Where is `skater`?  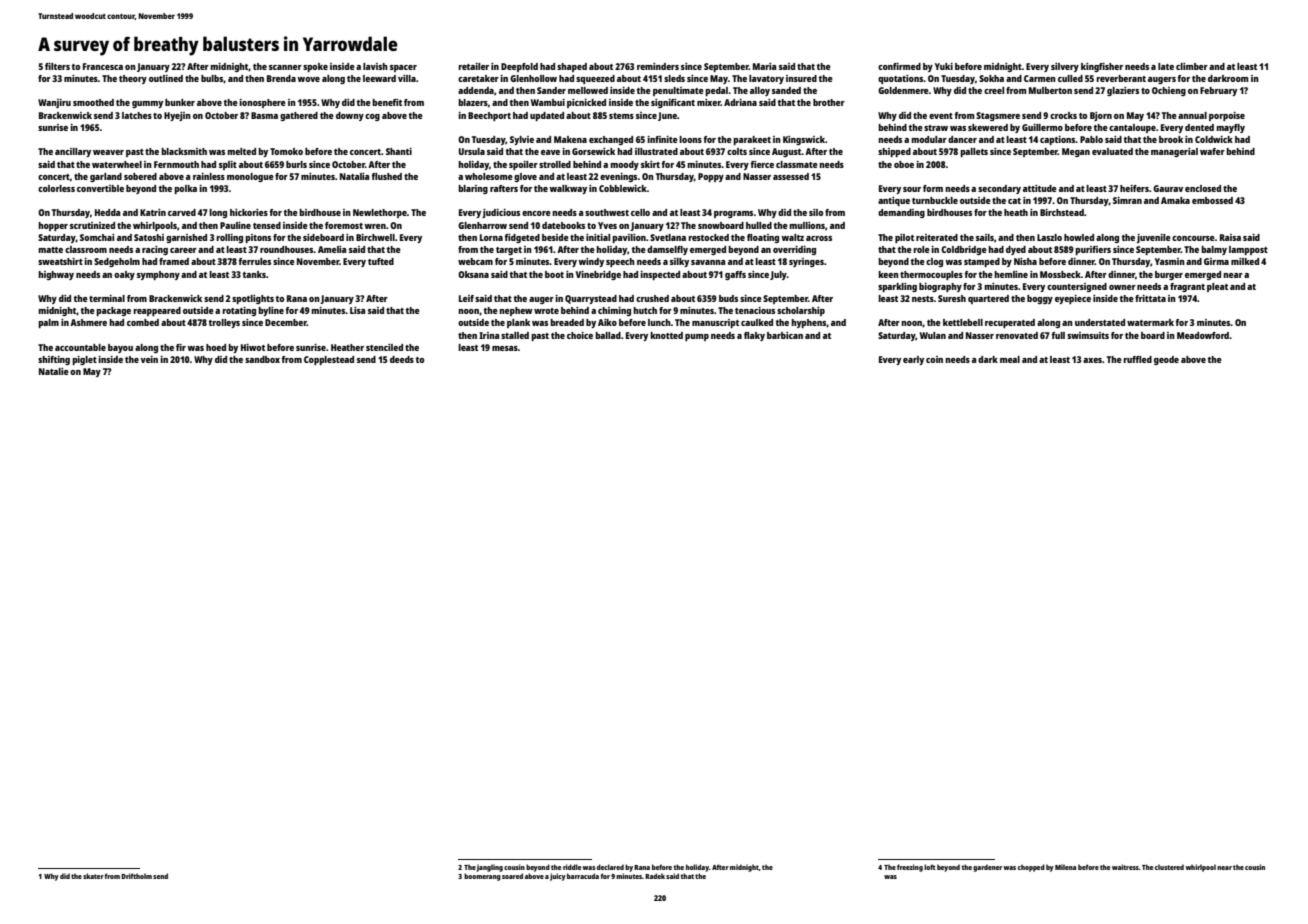 skater is located at coordinates (93, 876).
